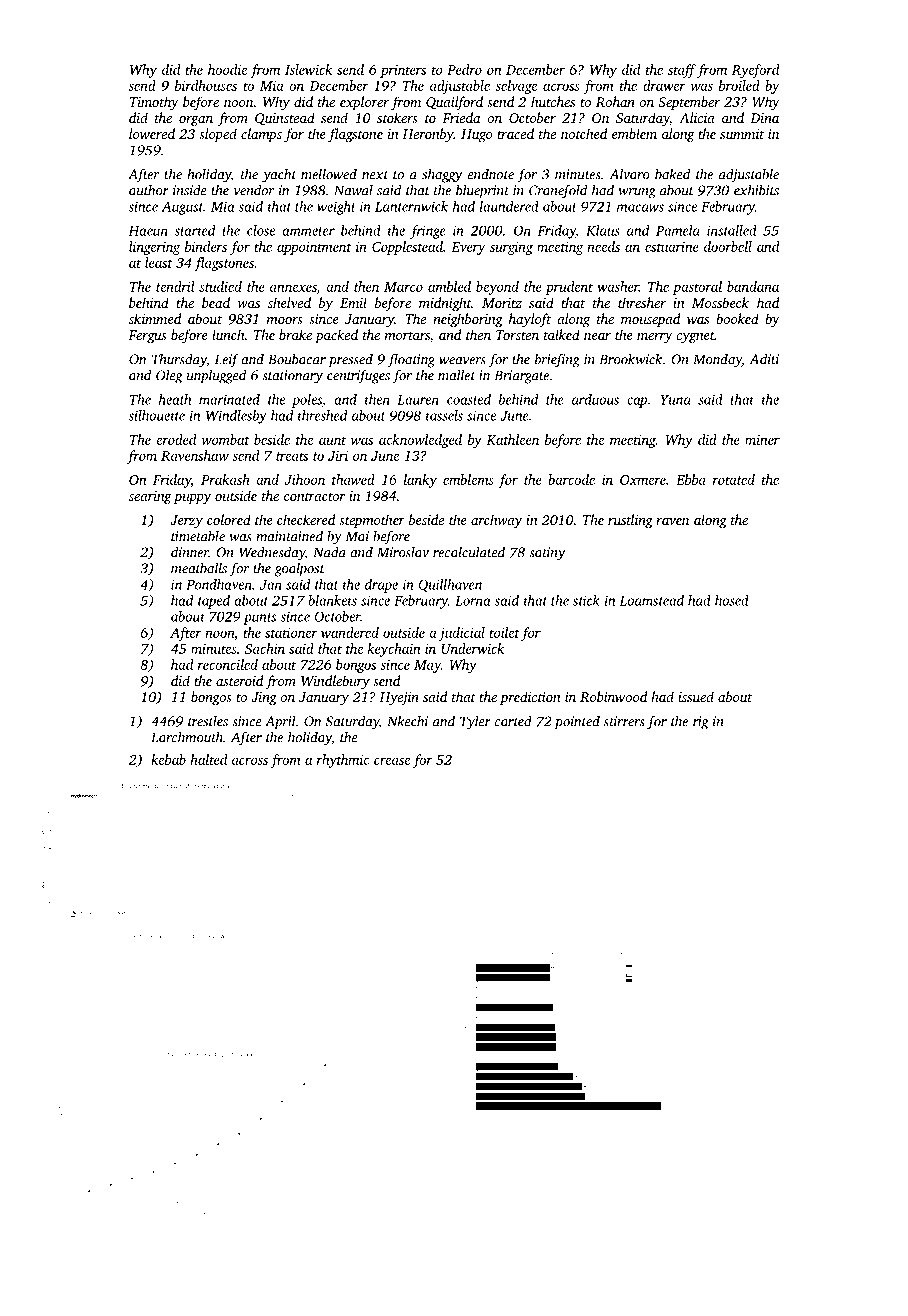 This image has height=1316, width=908. What do you see at coordinates (261, 135) in the image?
I see `clamps` at bounding box center [261, 135].
